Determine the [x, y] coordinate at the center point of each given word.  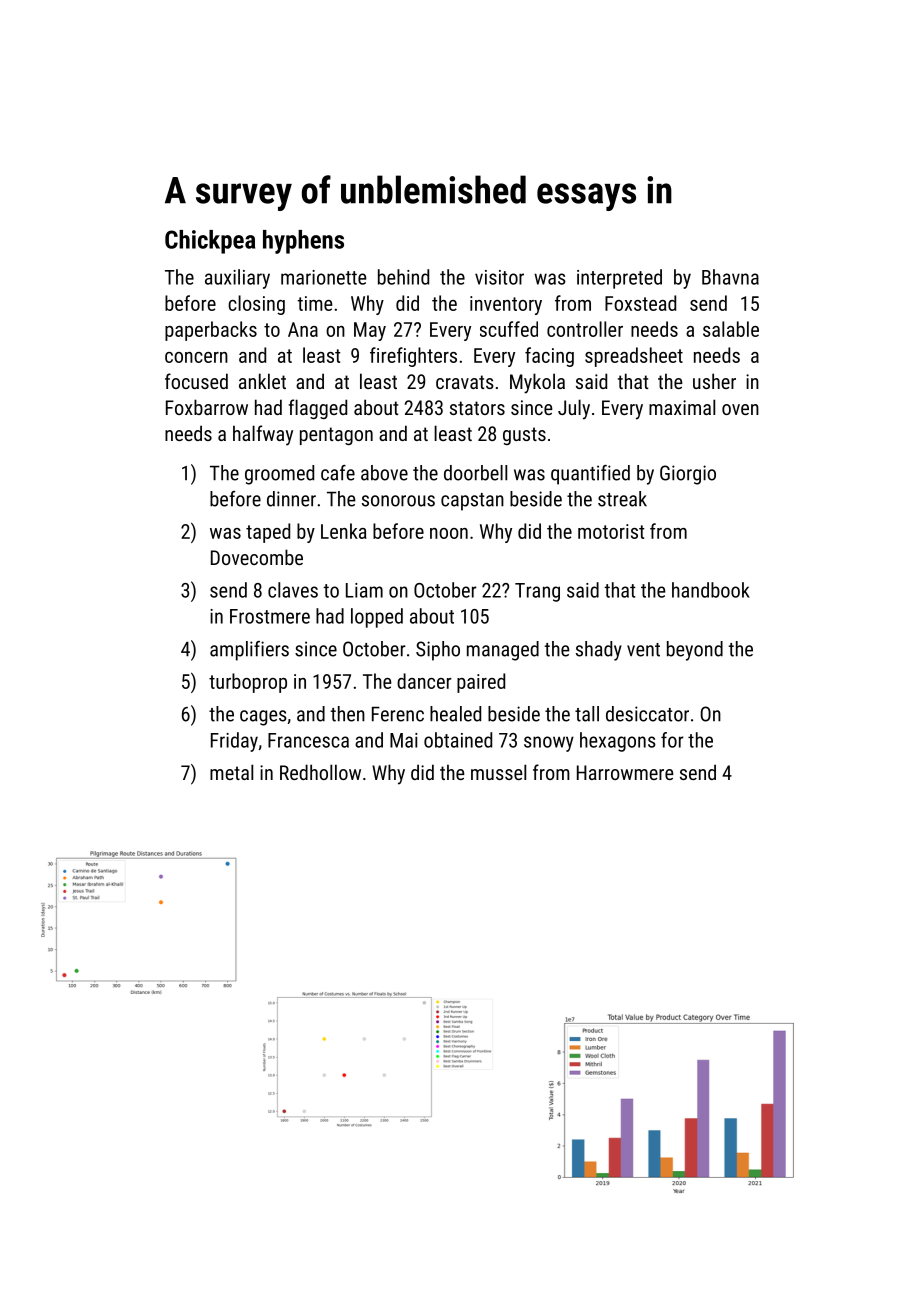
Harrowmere [625, 772]
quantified [590, 475]
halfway [263, 435]
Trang [537, 592]
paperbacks [211, 331]
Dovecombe [257, 557]
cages [263, 718]
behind [403, 277]
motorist [611, 531]
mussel [498, 772]
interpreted [619, 279]
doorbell [475, 473]
